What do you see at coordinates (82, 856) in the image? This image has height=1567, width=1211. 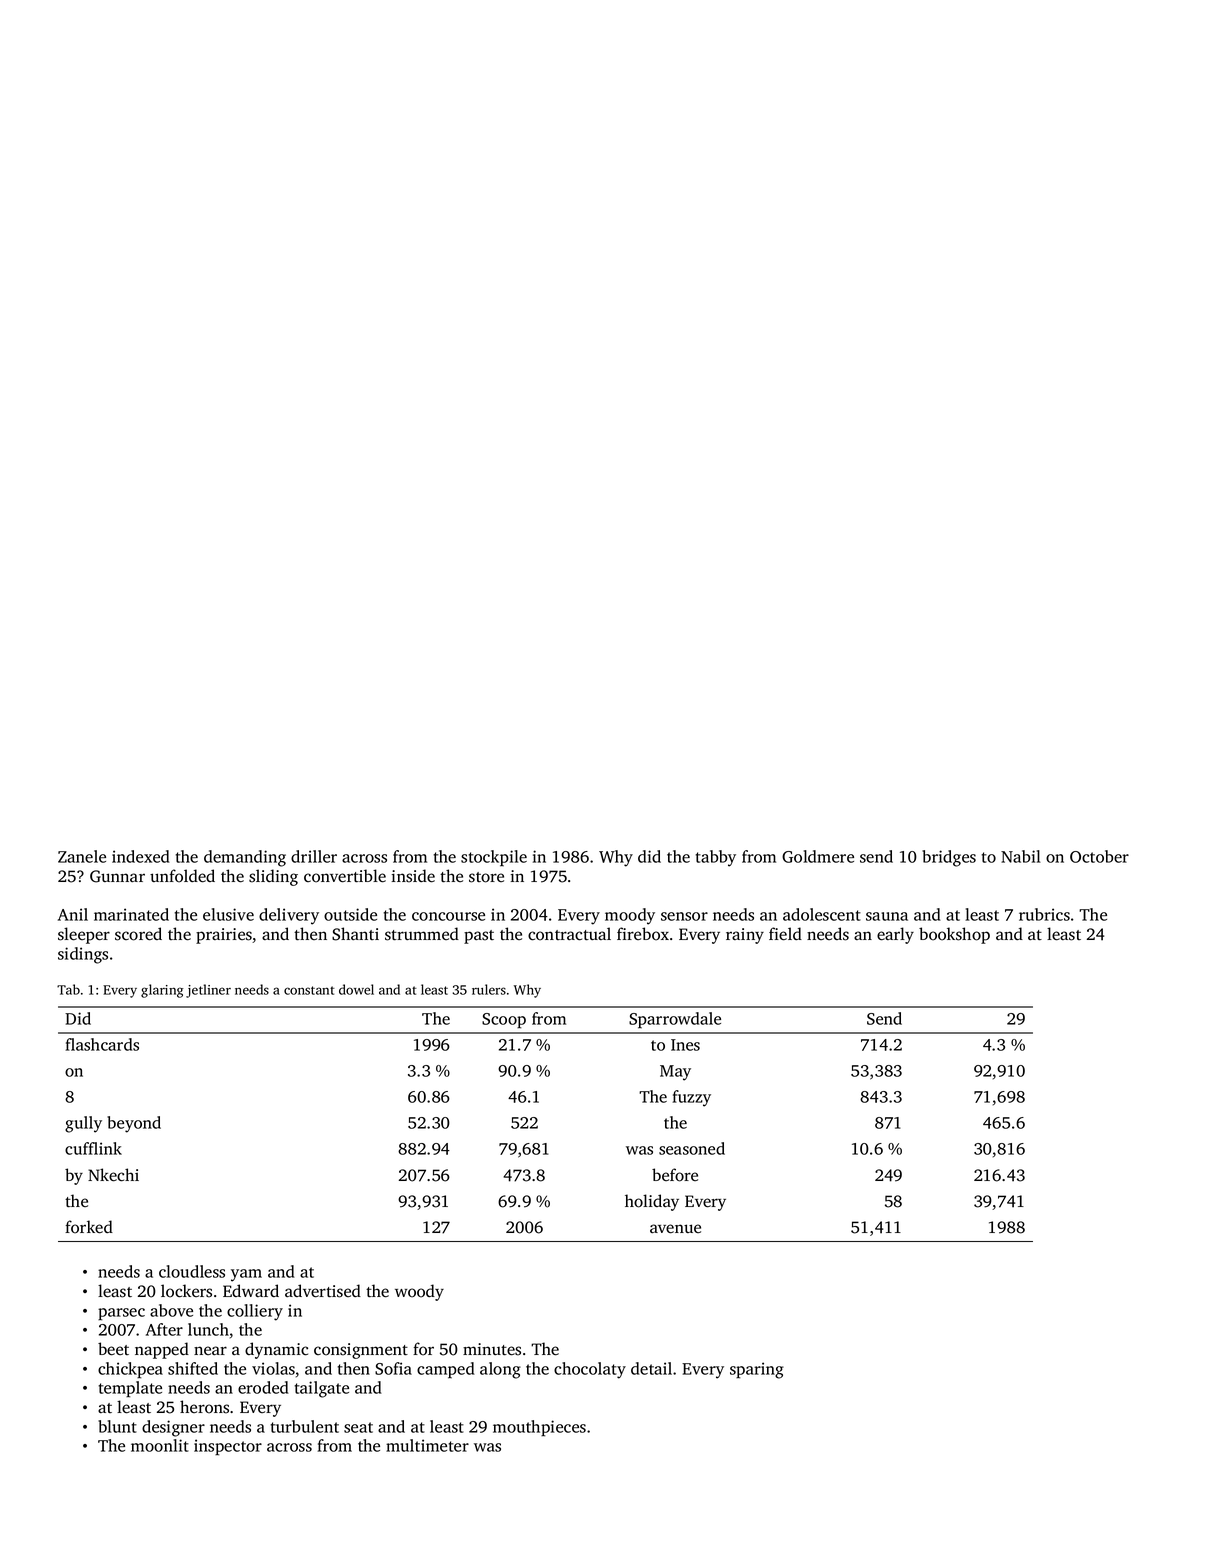 I see `Zanele` at bounding box center [82, 856].
